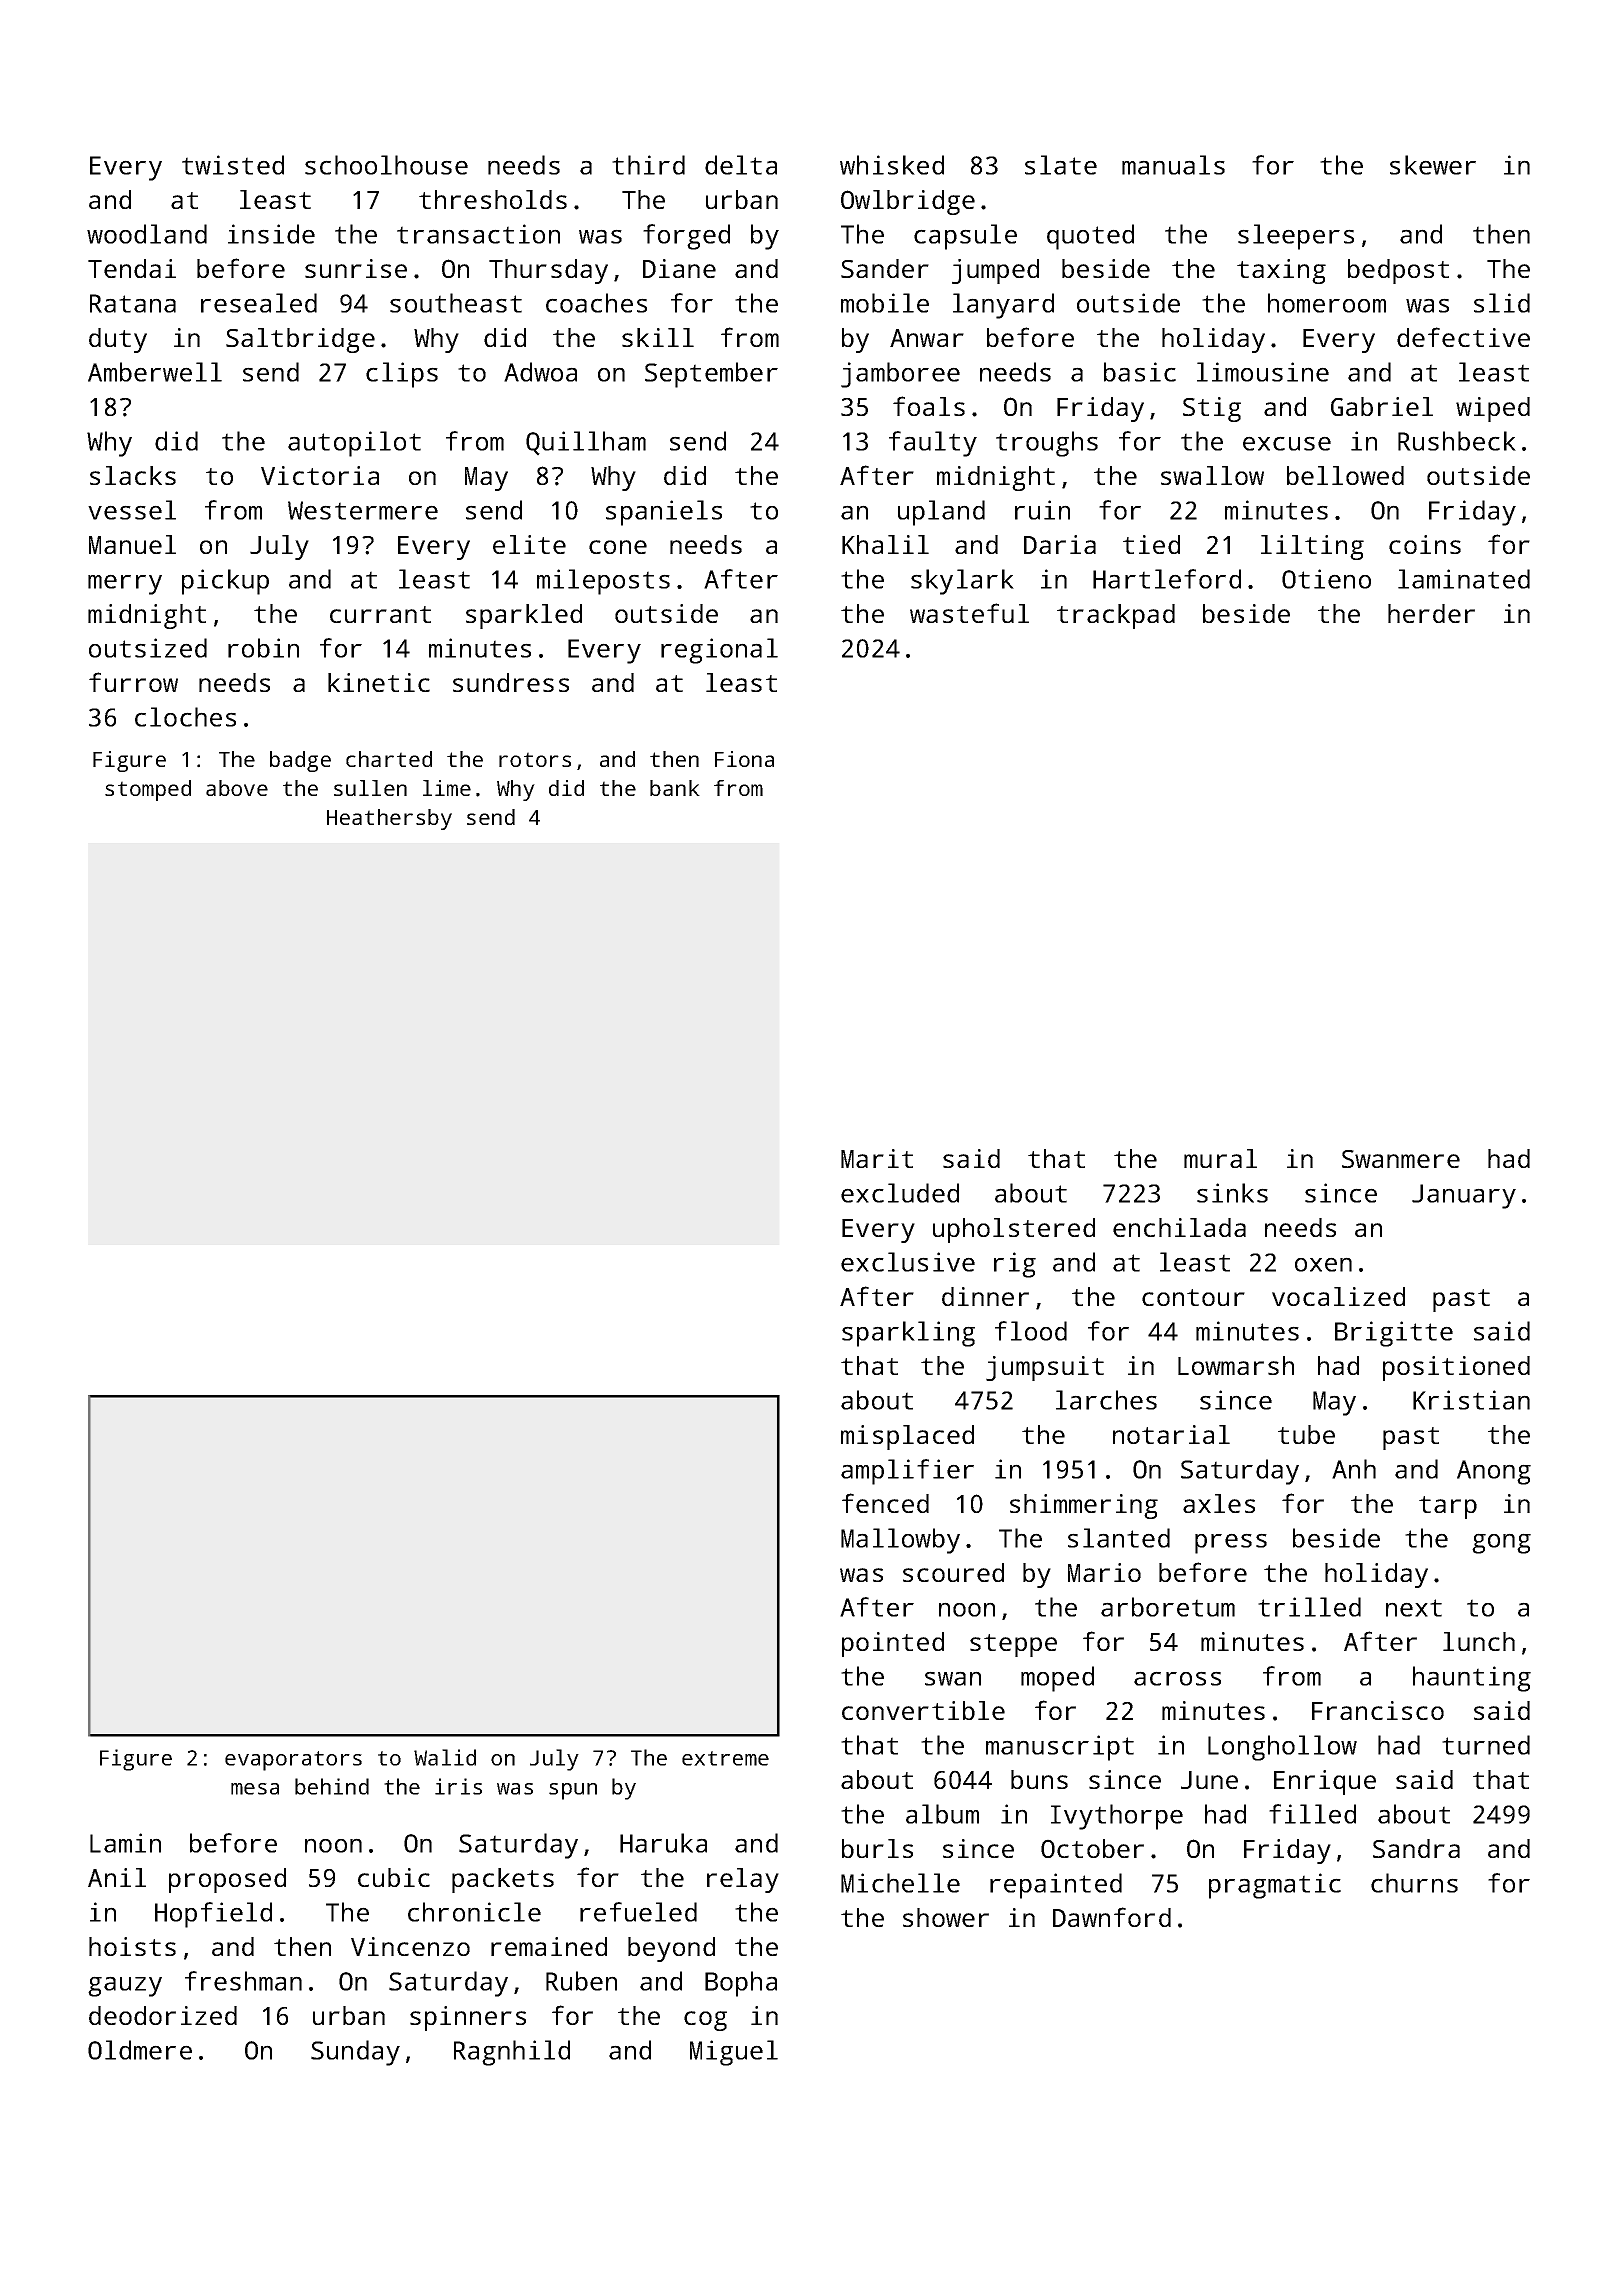 This document has height=2292, width=1620. Describe the element at coordinates (320, 475) in the document. I see `Victoria` at that location.
